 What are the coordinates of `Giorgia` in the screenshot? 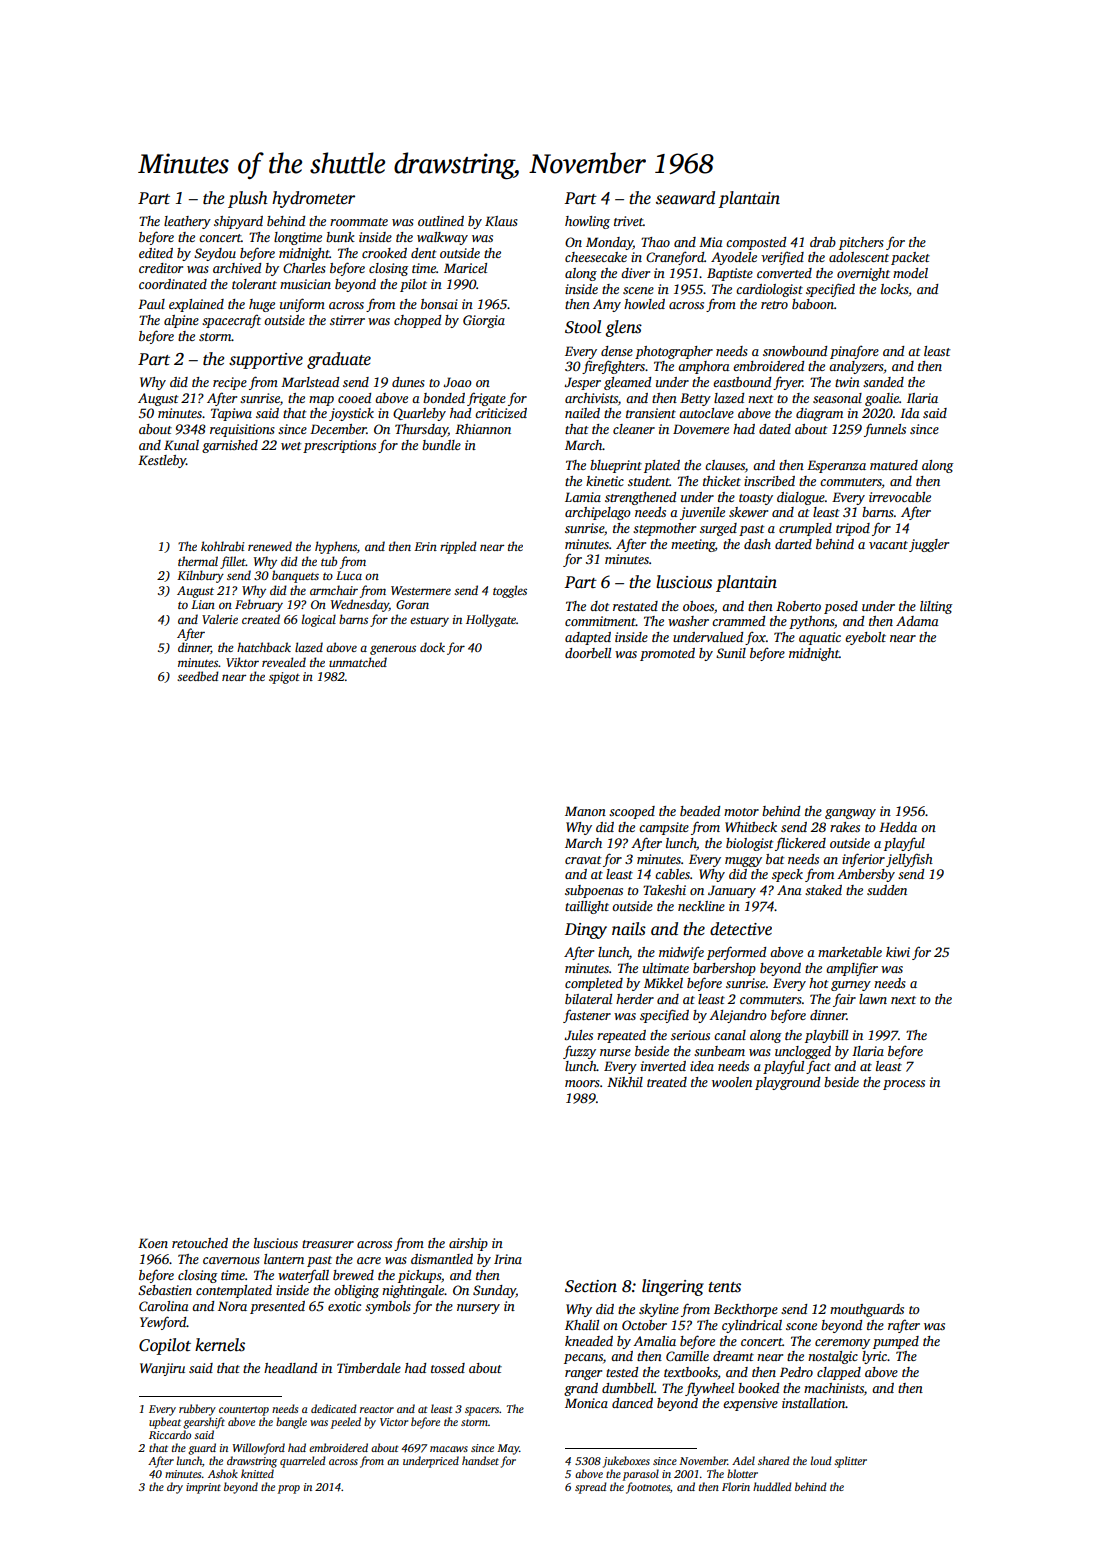 It's located at (484, 321).
